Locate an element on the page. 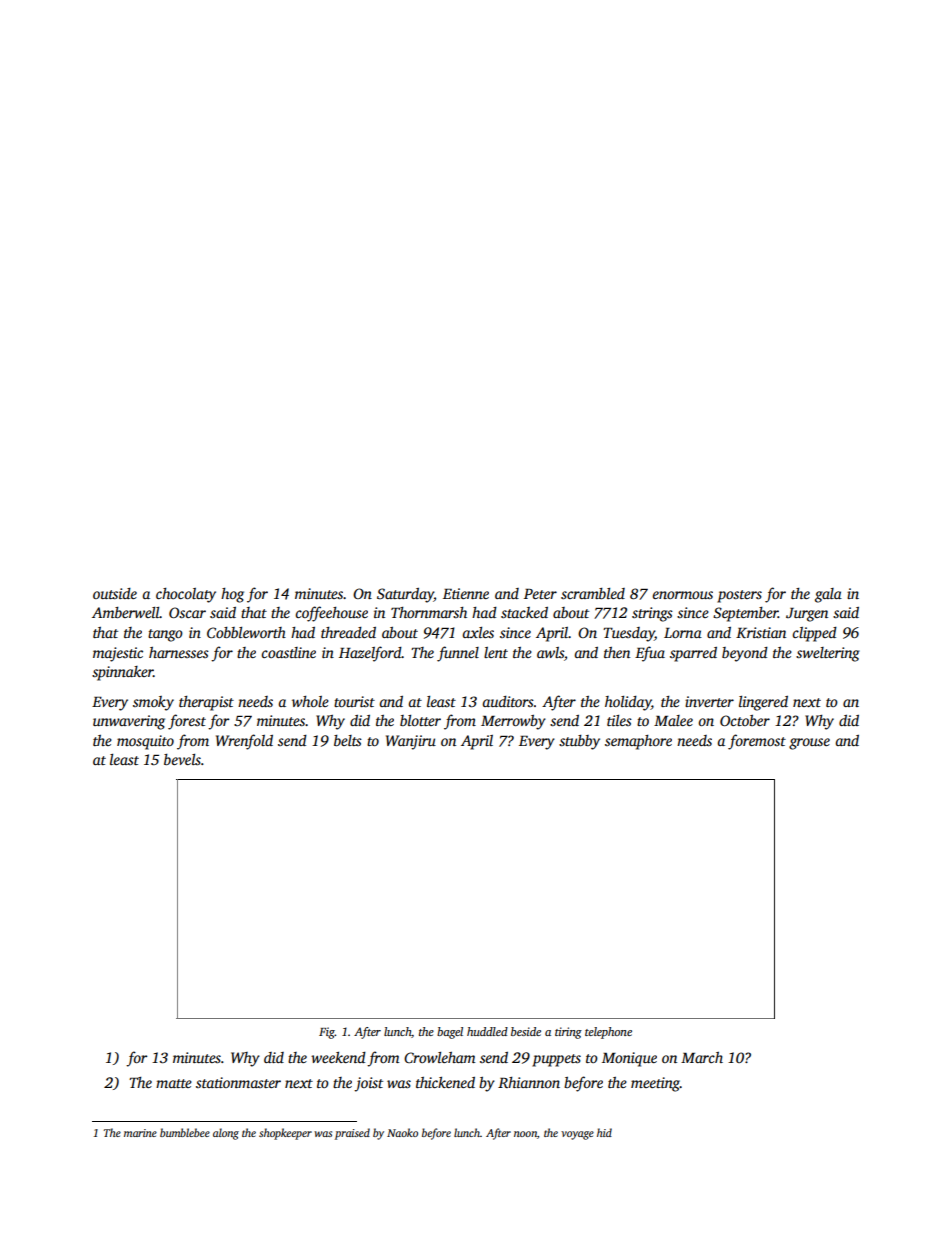 The width and height of the page is (952, 1233). stationmaster is located at coordinates (238, 1082).
